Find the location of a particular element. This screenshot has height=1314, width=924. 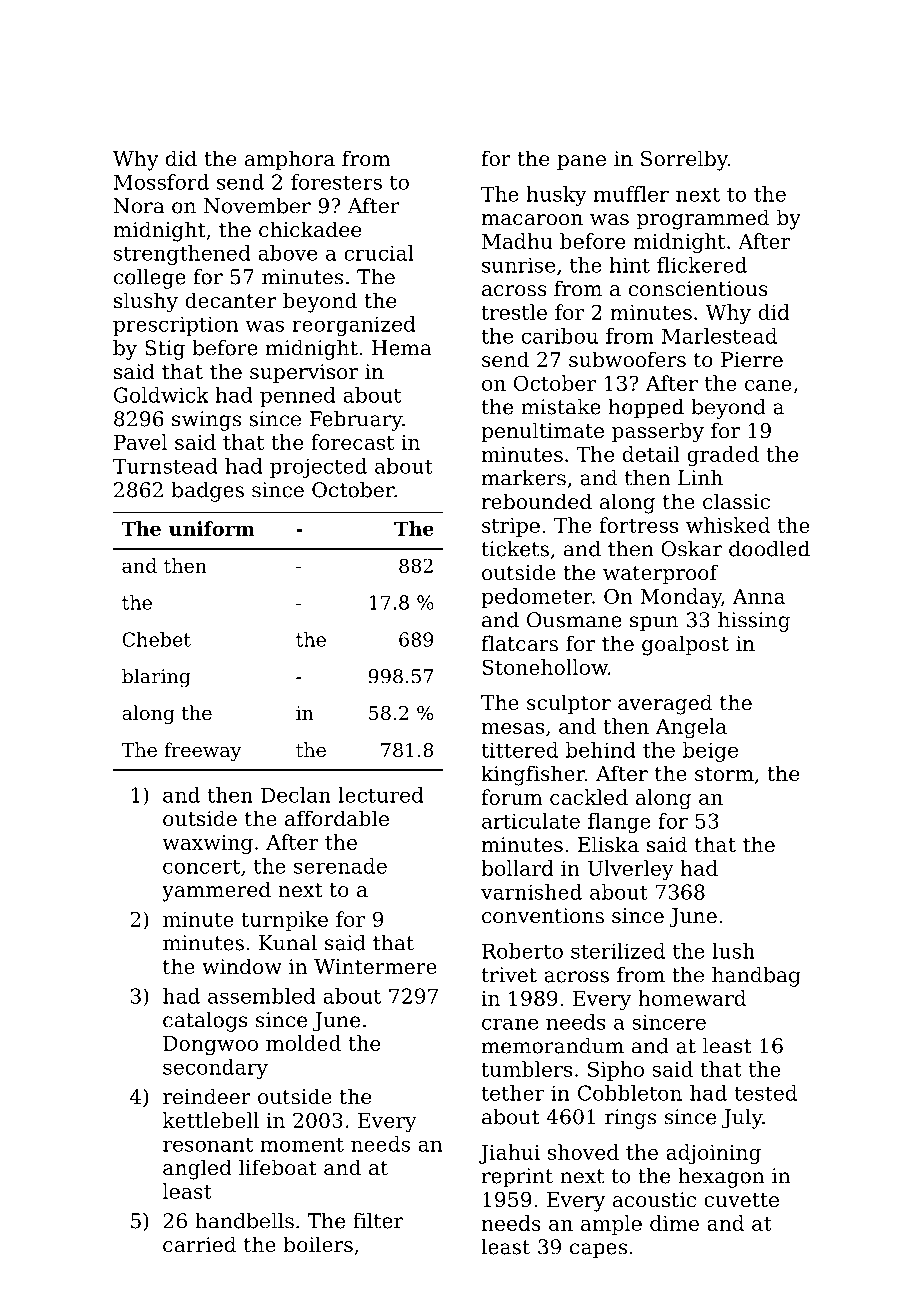

averaged is located at coordinates (665, 704).
